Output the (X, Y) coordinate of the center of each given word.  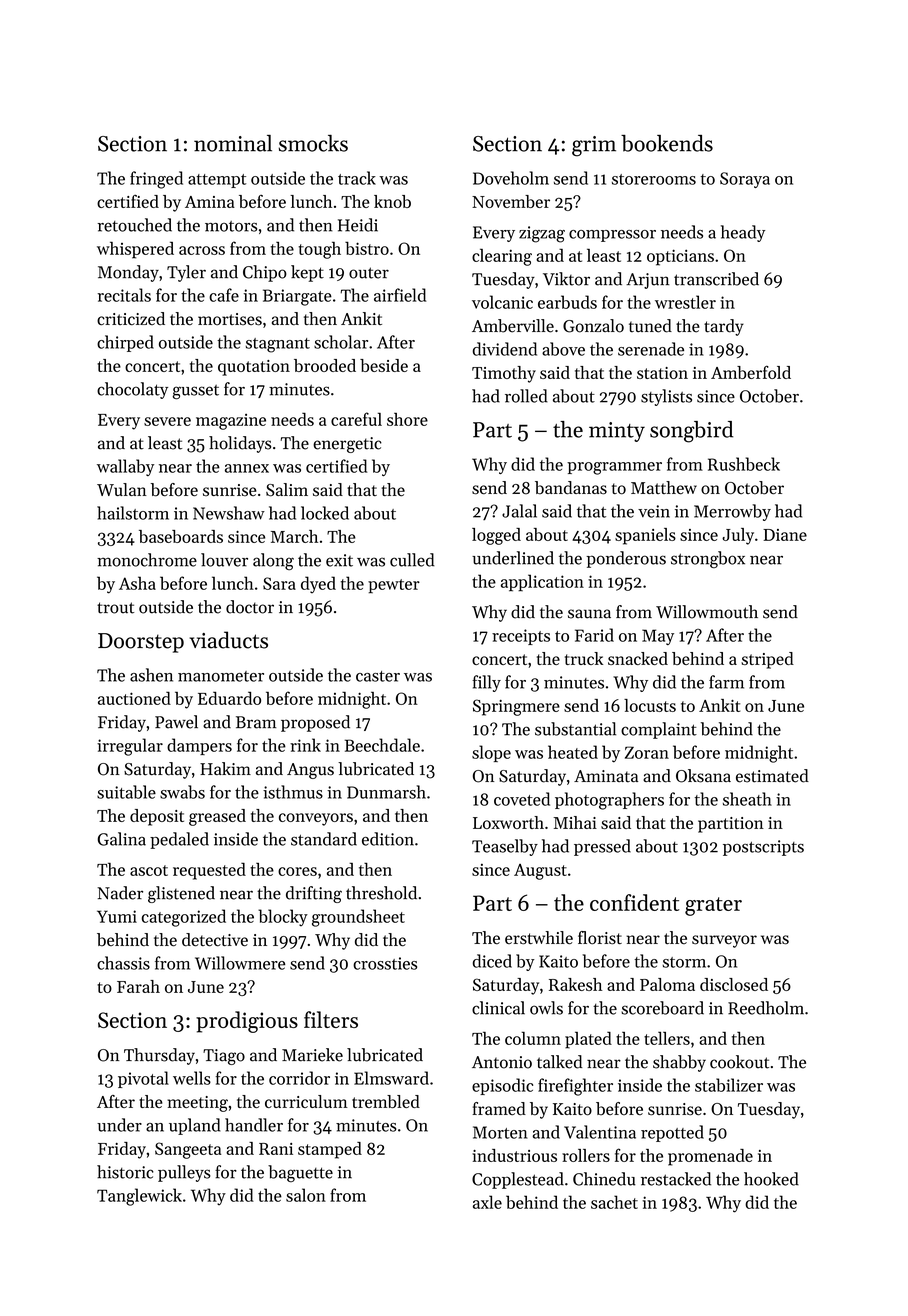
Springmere (516, 707)
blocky (283, 917)
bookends (667, 143)
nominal (233, 143)
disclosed (734, 984)
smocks (313, 143)
